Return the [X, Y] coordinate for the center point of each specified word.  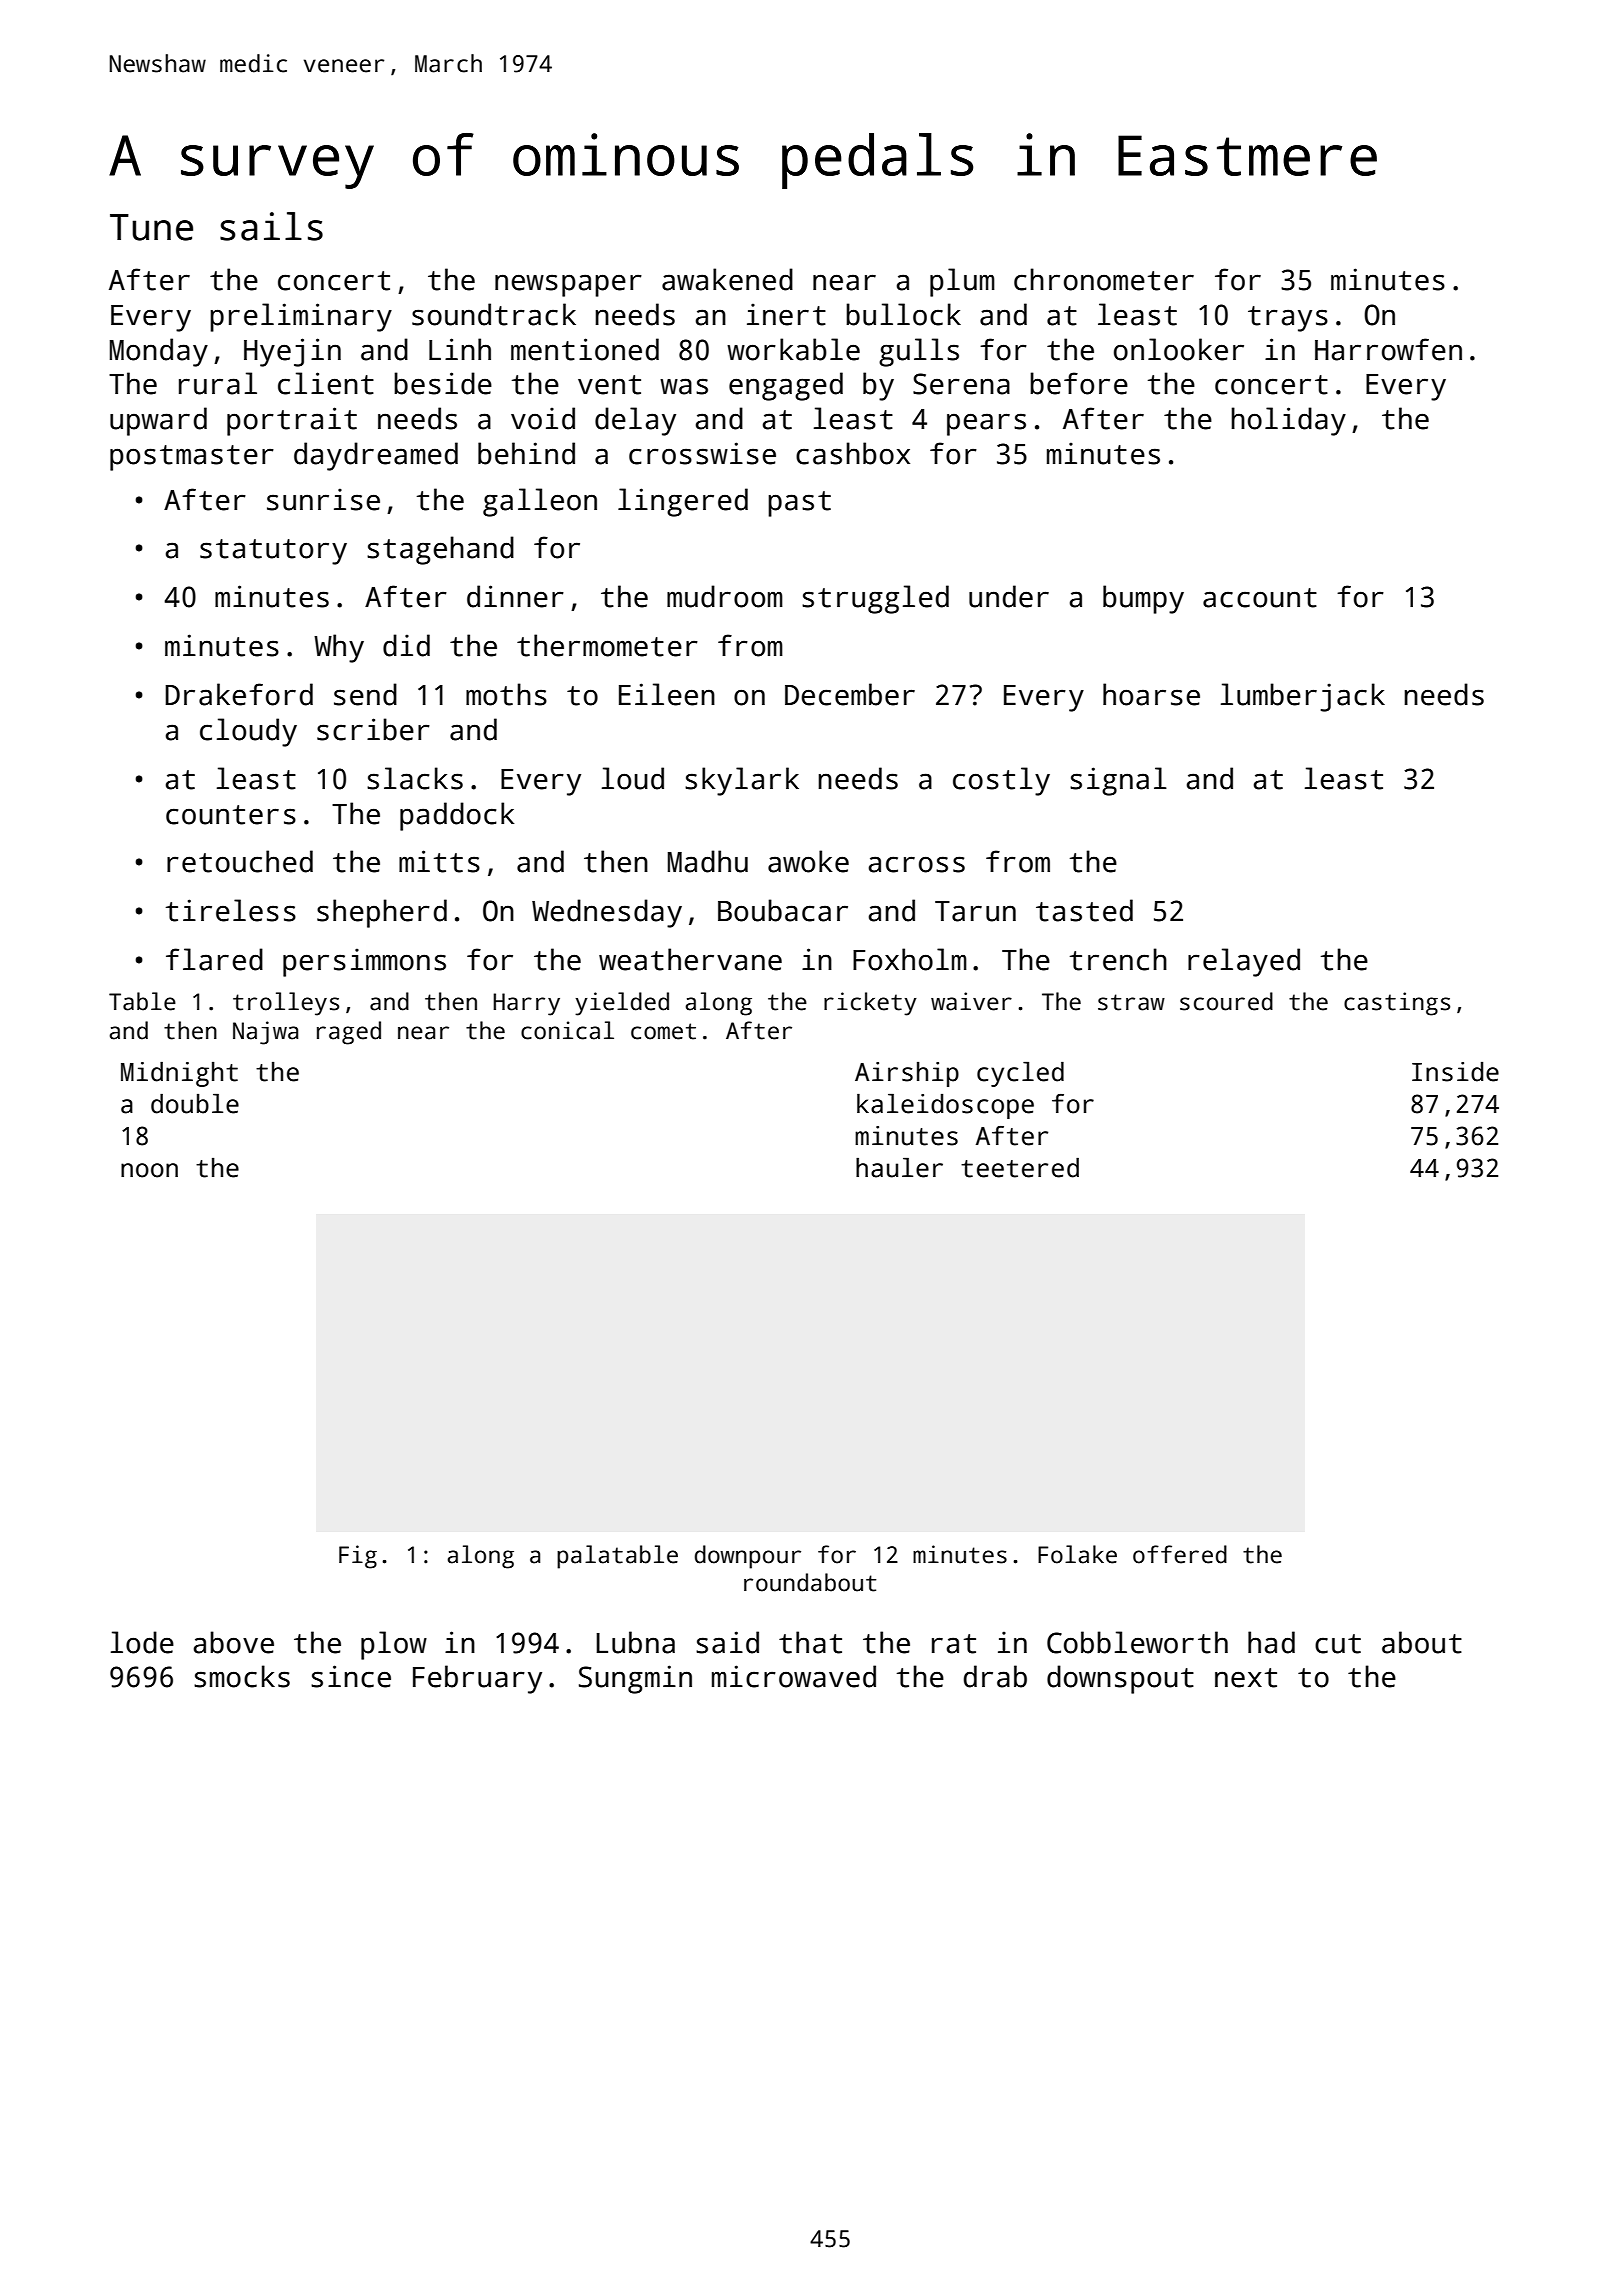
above [234, 1642]
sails [271, 226]
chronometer [1104, 279]
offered [1180, 1554]
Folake [1077, 1554]
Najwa [265, 1033]
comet [663, 1031]
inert [786, 314]
